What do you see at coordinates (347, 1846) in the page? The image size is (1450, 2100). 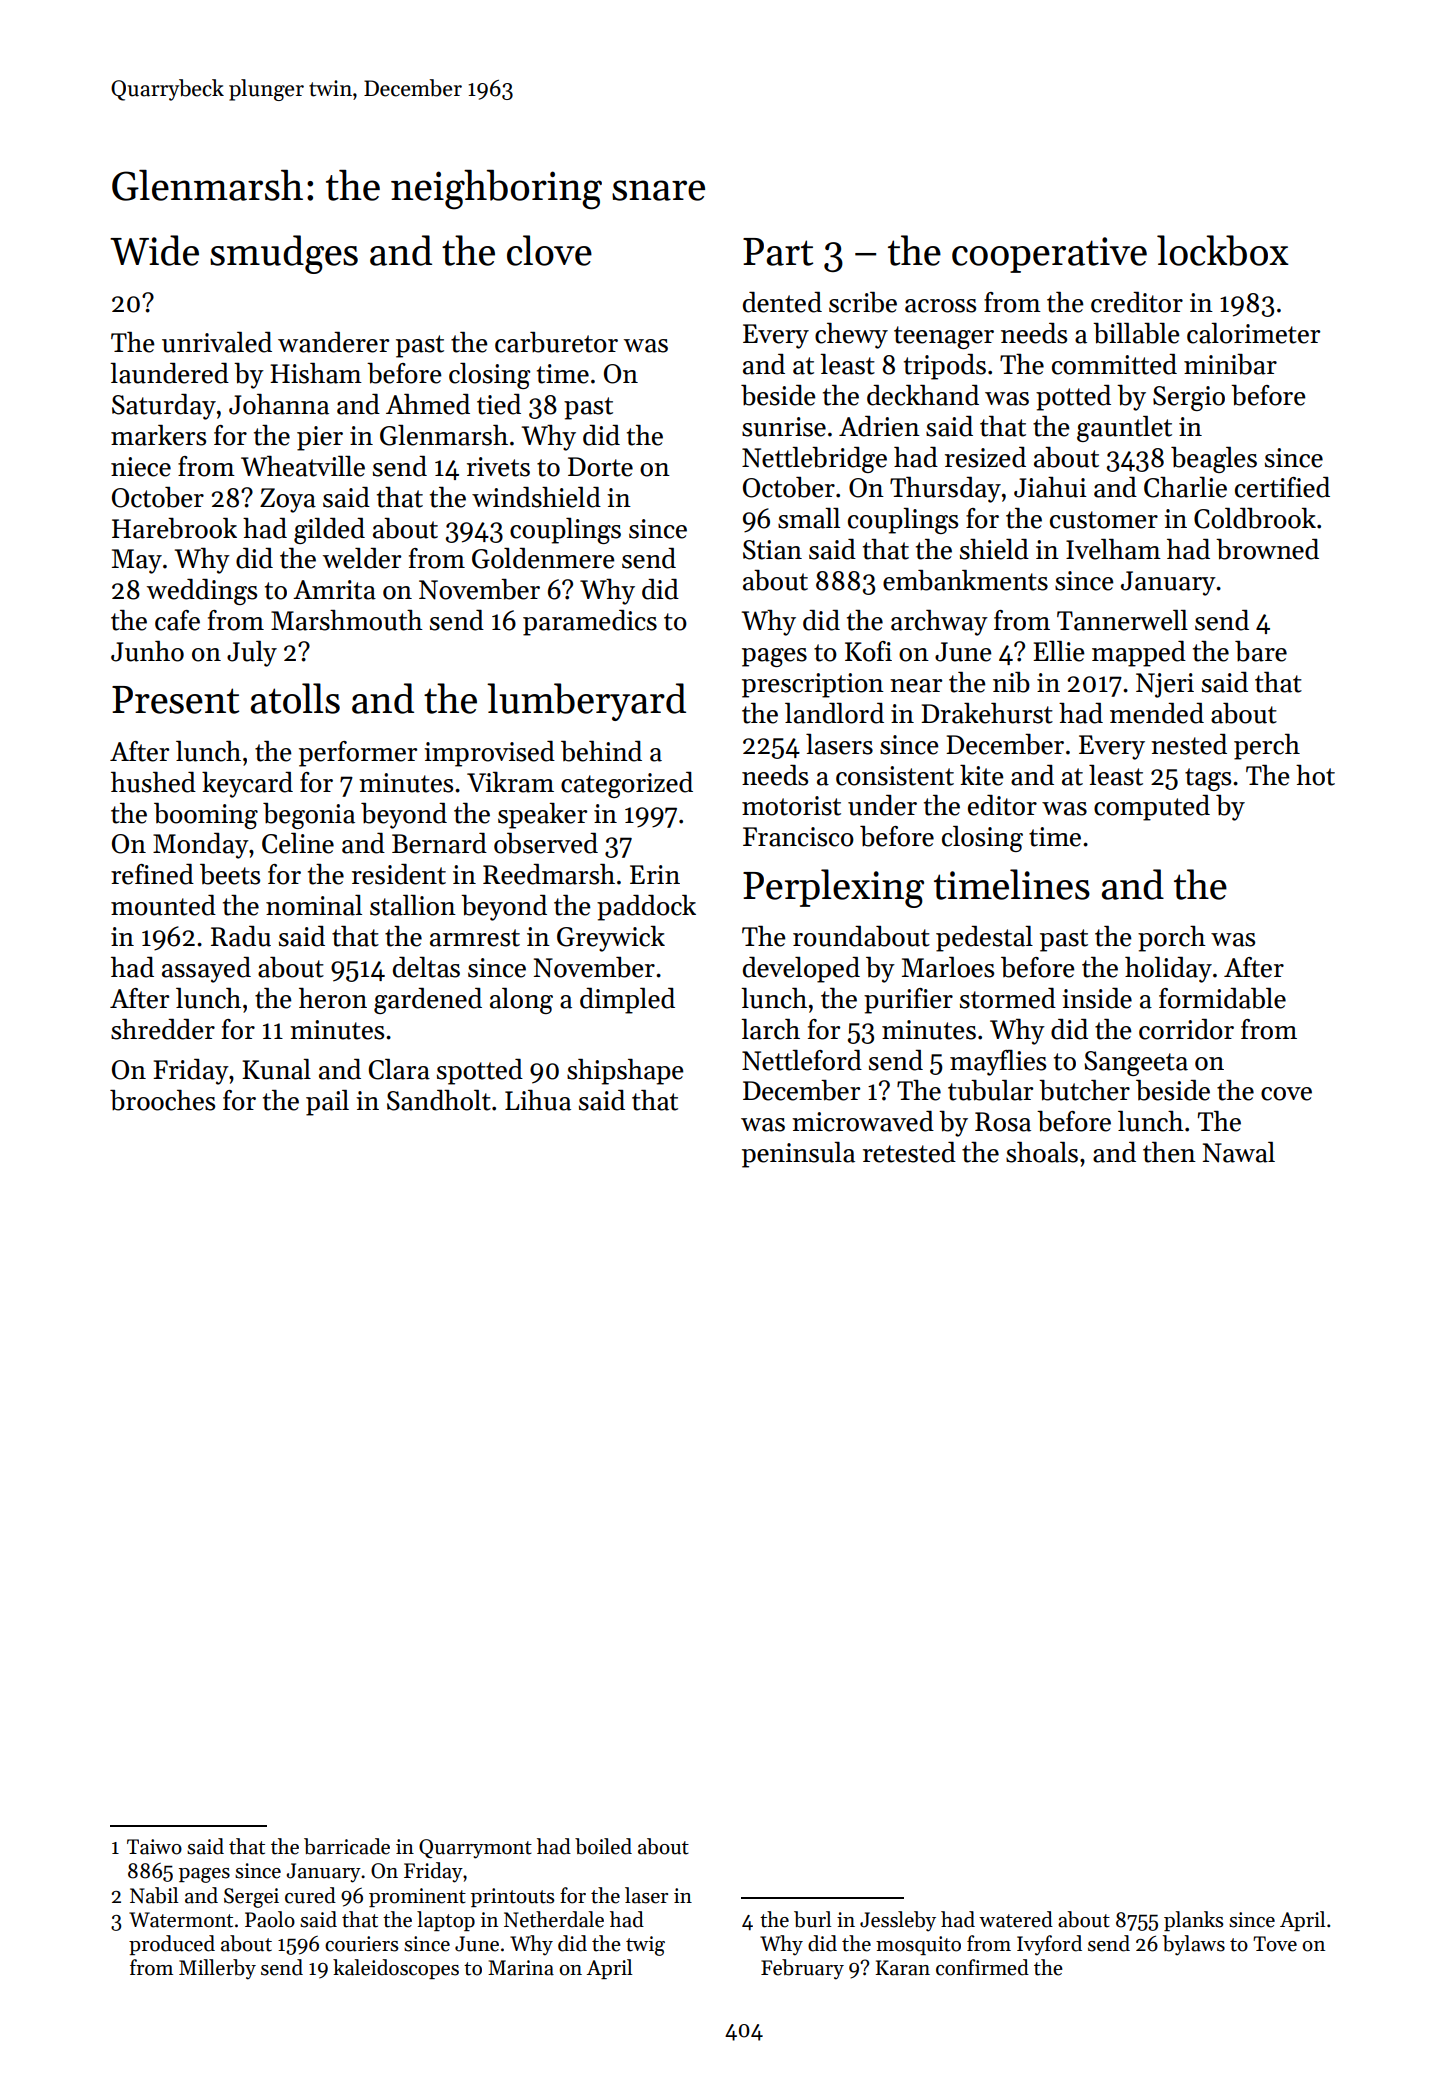 I see `barricade` at bounding box center [347, 1846].
